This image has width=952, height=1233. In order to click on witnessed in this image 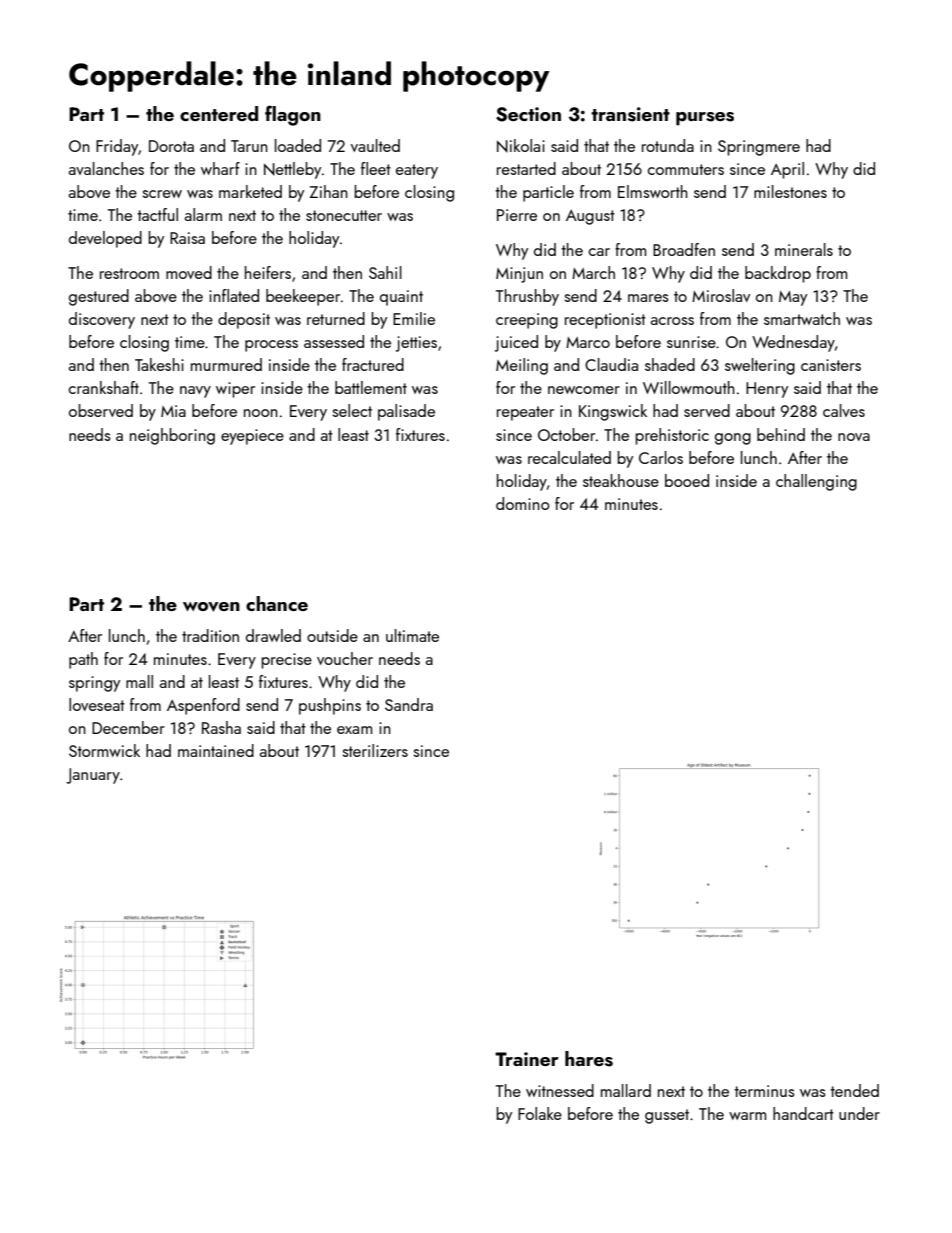, I will do `click(560, 1090)`.
